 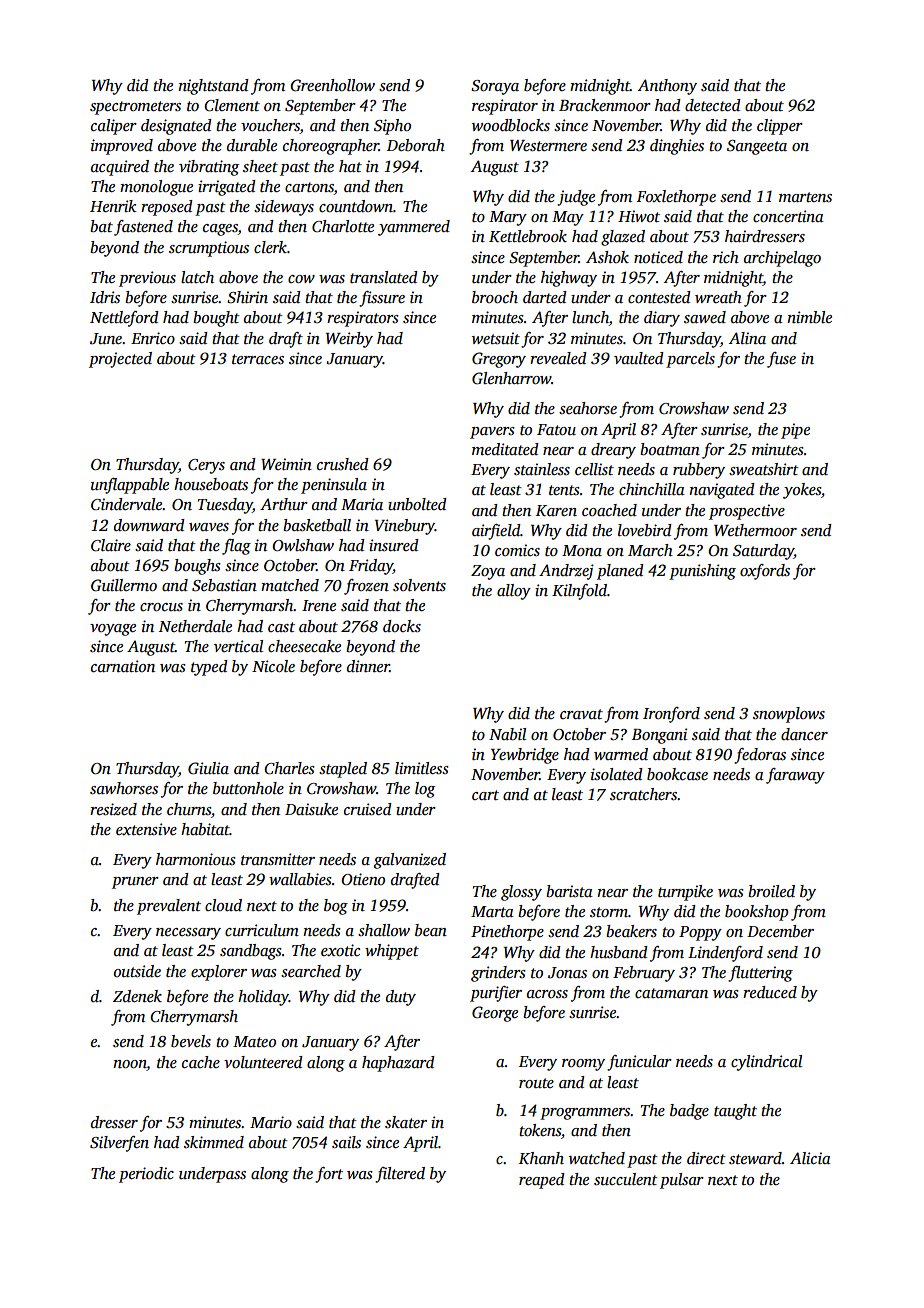 I want to click on clerk, so click(x=270, y=247).
